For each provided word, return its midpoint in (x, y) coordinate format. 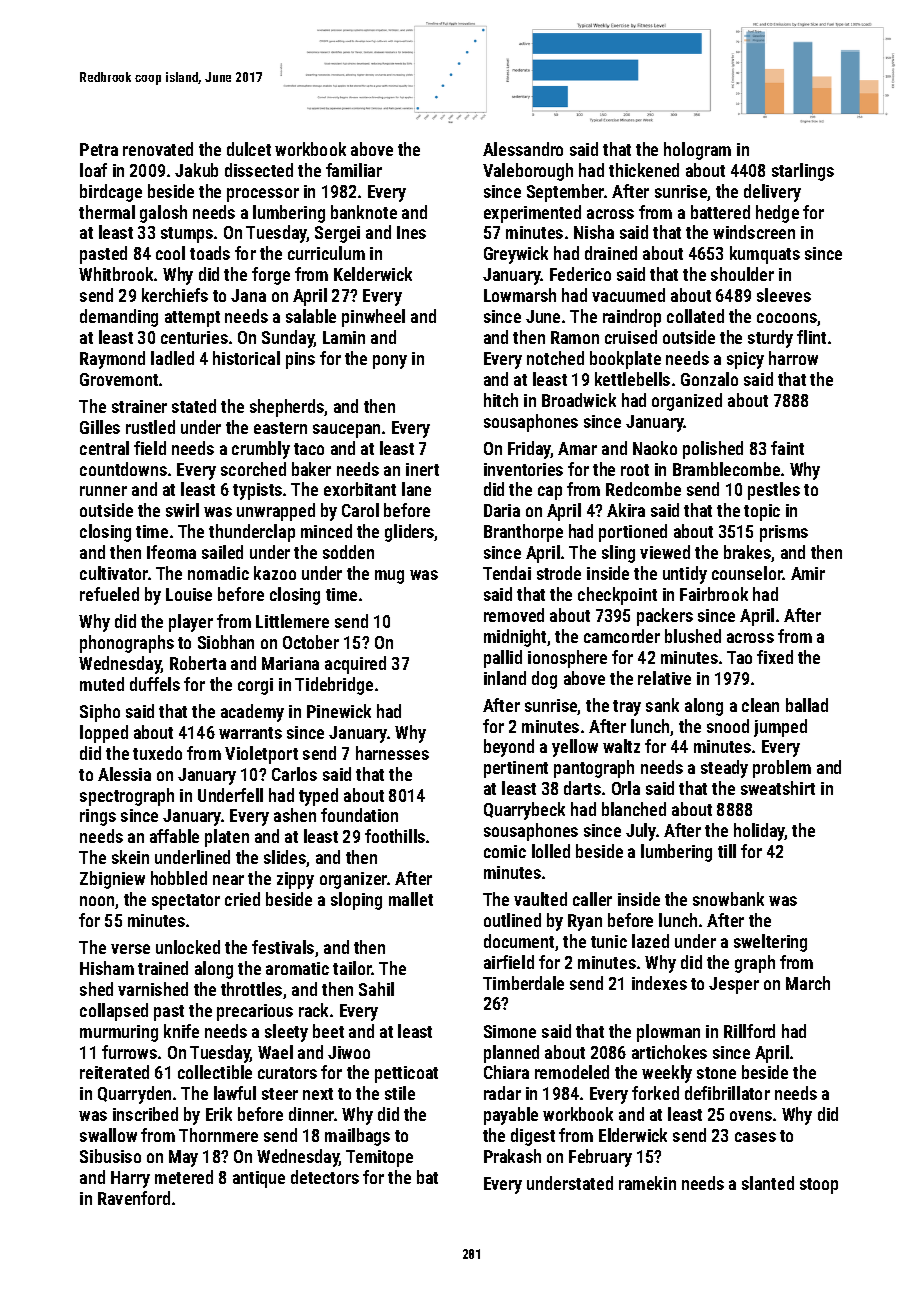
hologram (697, 151)
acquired (355, 665)
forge (271, 276)
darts (582, 788)
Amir (808, 573)
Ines (411, 232)
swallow (108, 1135)
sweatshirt (778, 788)
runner (103, 491)
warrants (250, 733)
